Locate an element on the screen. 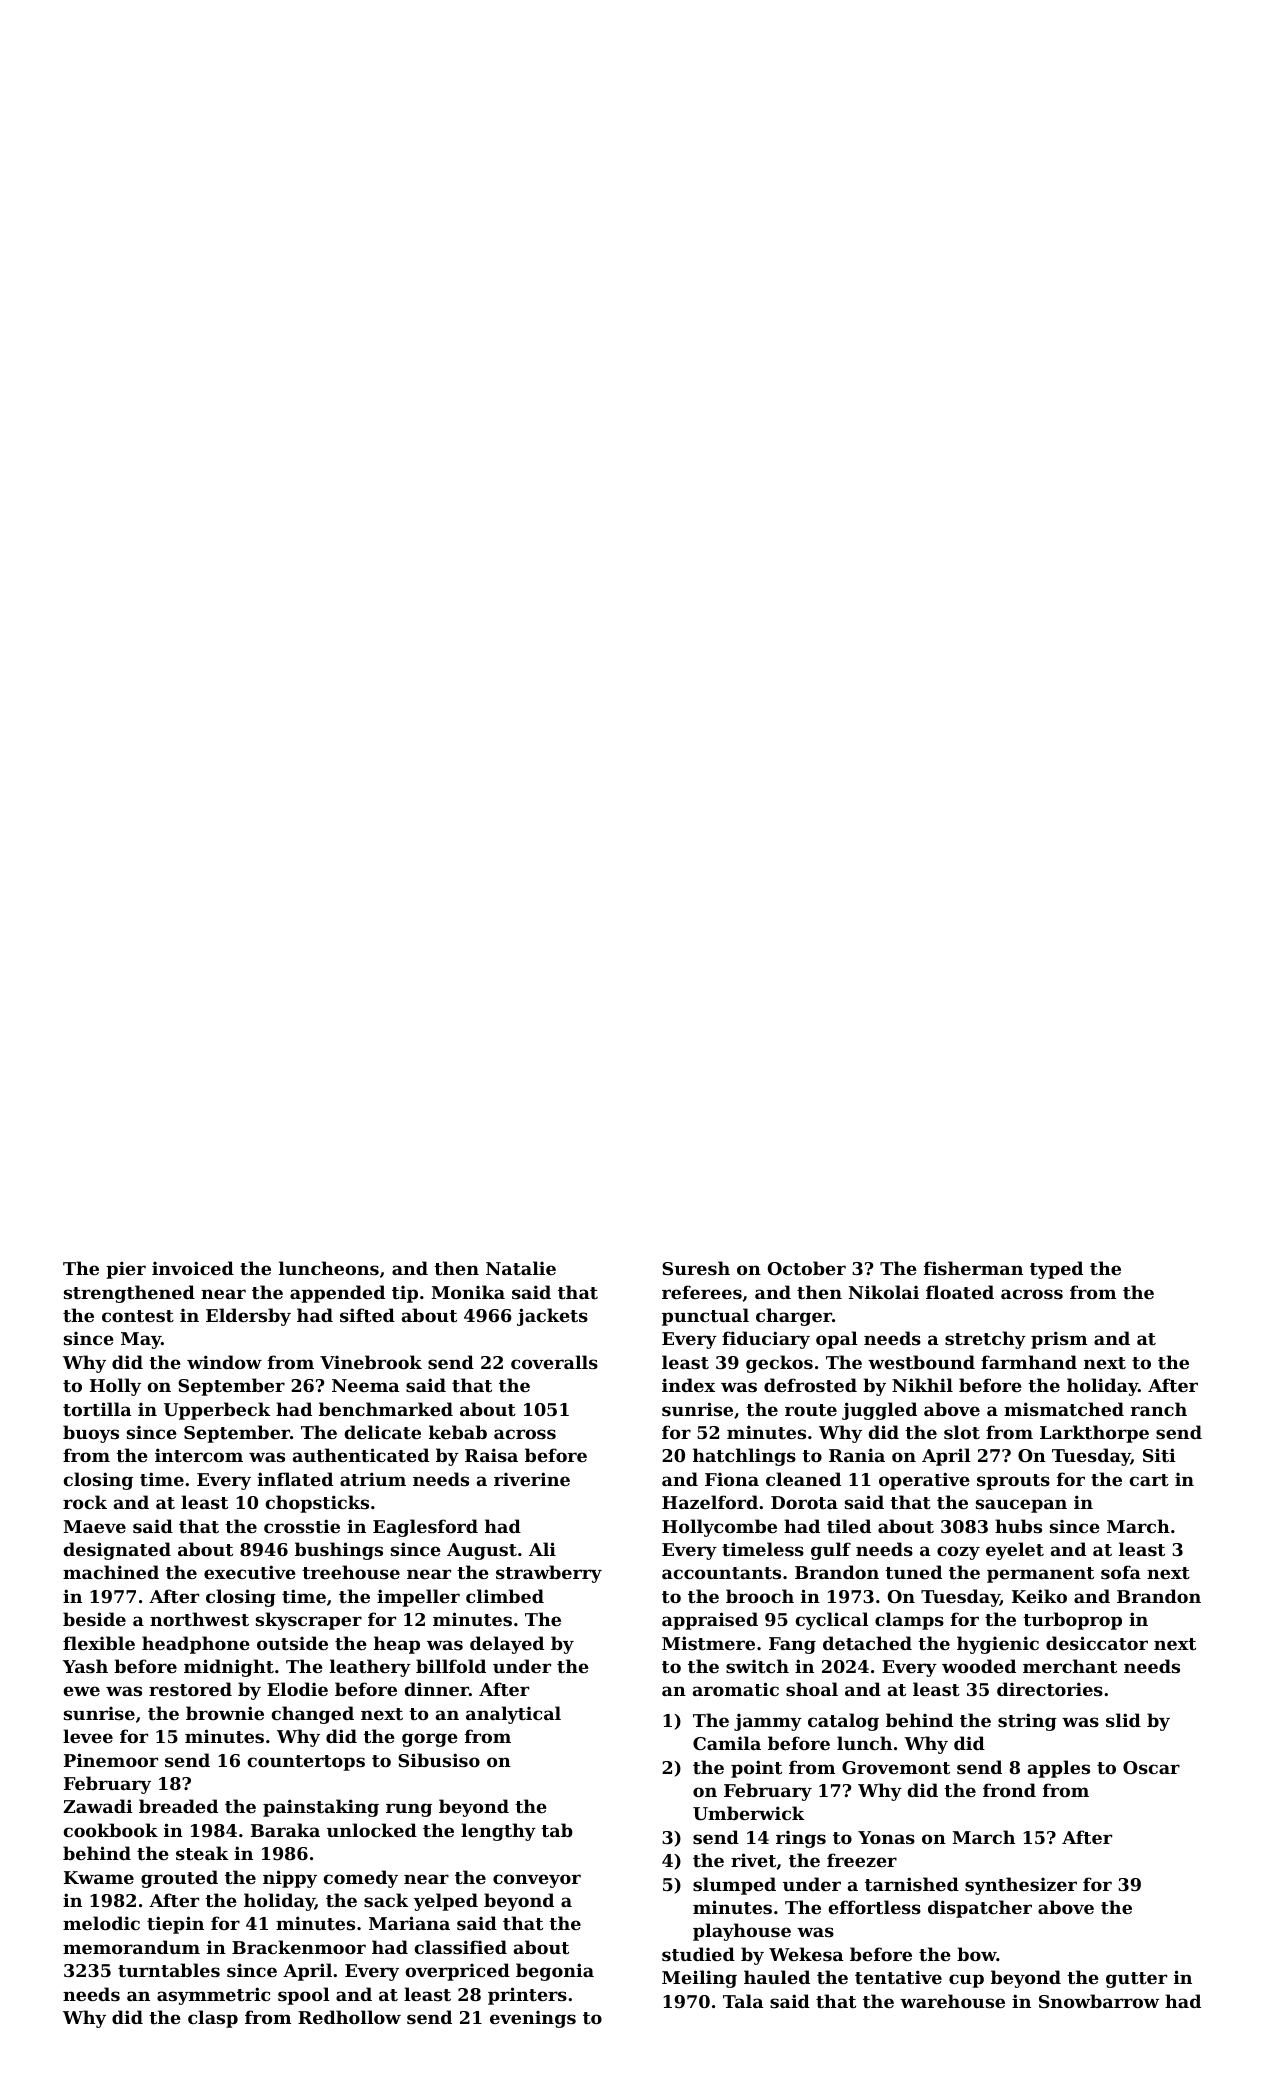  warehouse is located at coordinates (952, 2001).
